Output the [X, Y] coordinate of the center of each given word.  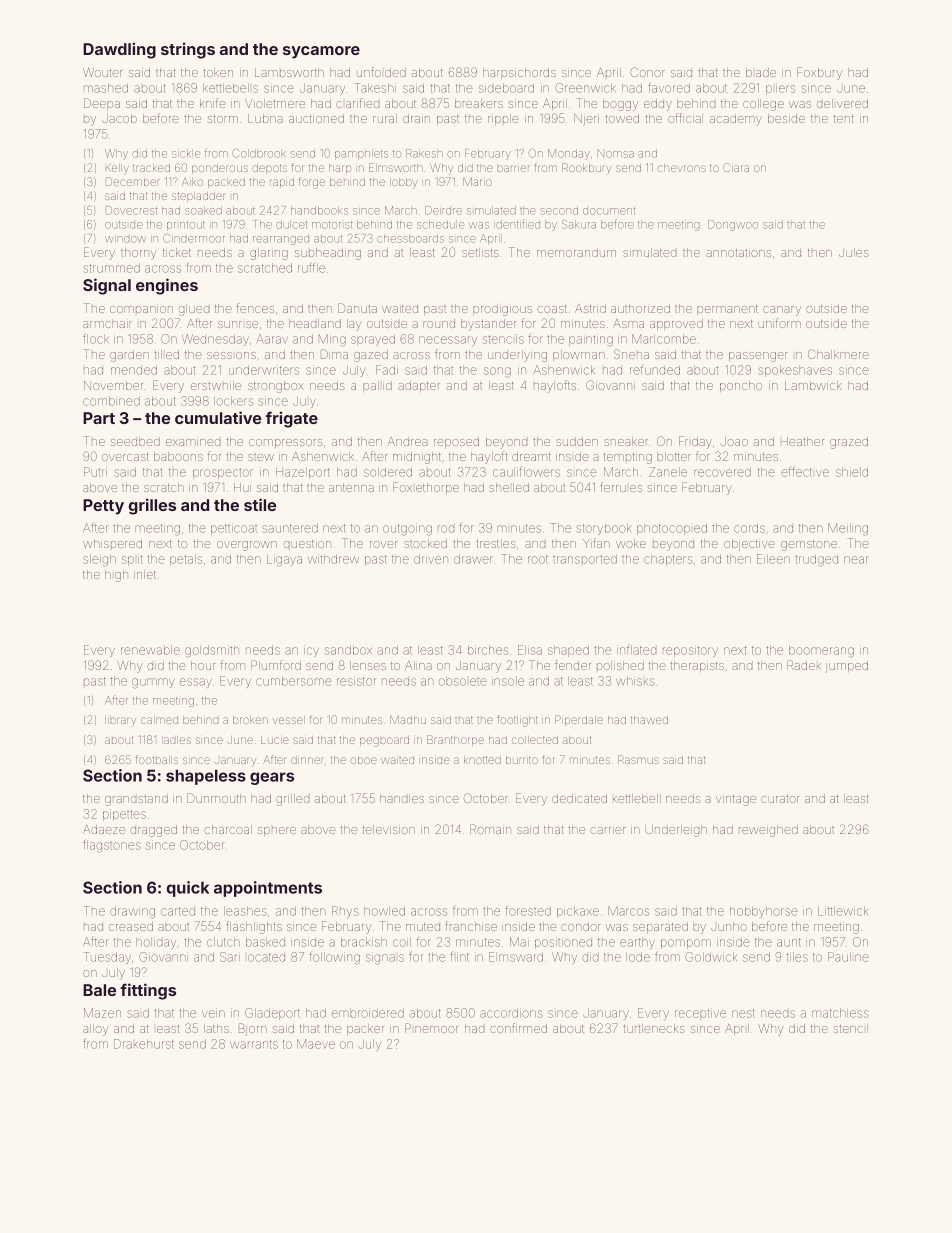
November [113, 385]
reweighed [768, 831]
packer [365, 1029]
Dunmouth [216, 798]
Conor [647, 72]
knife [213, 103]
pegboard [384, 741]
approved [676, 324]
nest [743, 1013]
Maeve [316, 1044]
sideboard [506, 88]
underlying [517, 356]
